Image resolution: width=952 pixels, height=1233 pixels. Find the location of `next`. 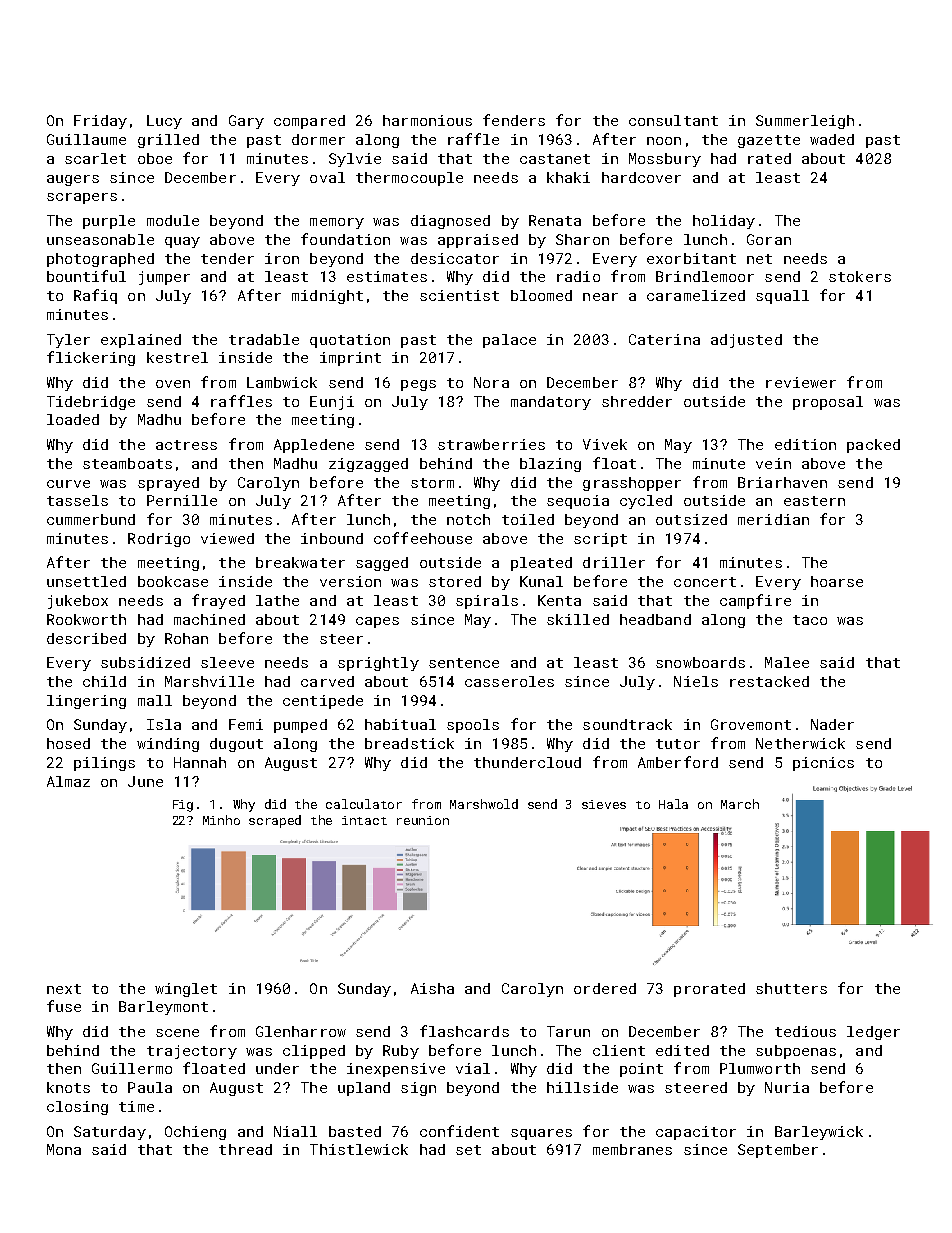

next is located at coordinates (64, 989).
